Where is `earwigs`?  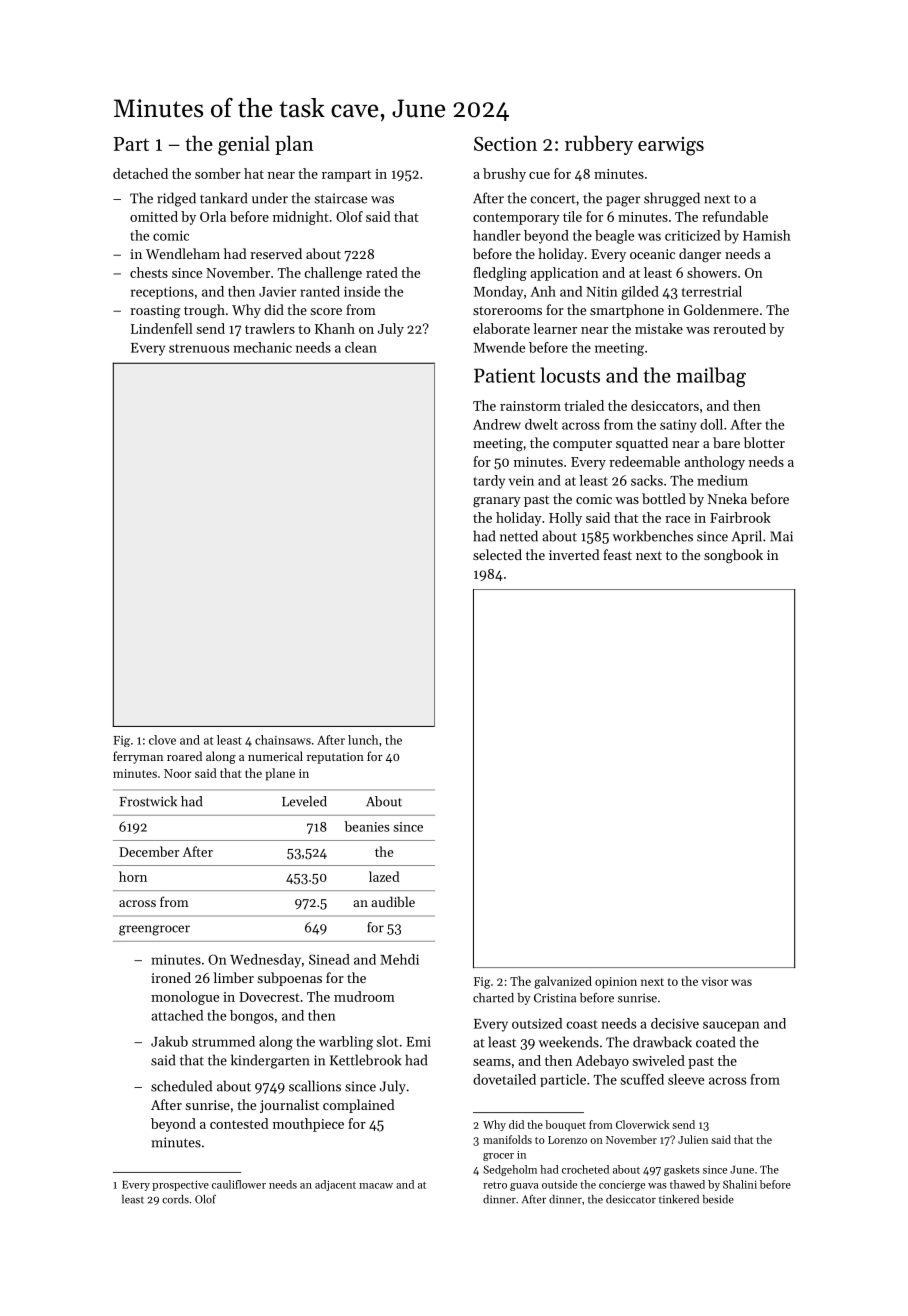
earwigs is located at coordinates (671, 146).
